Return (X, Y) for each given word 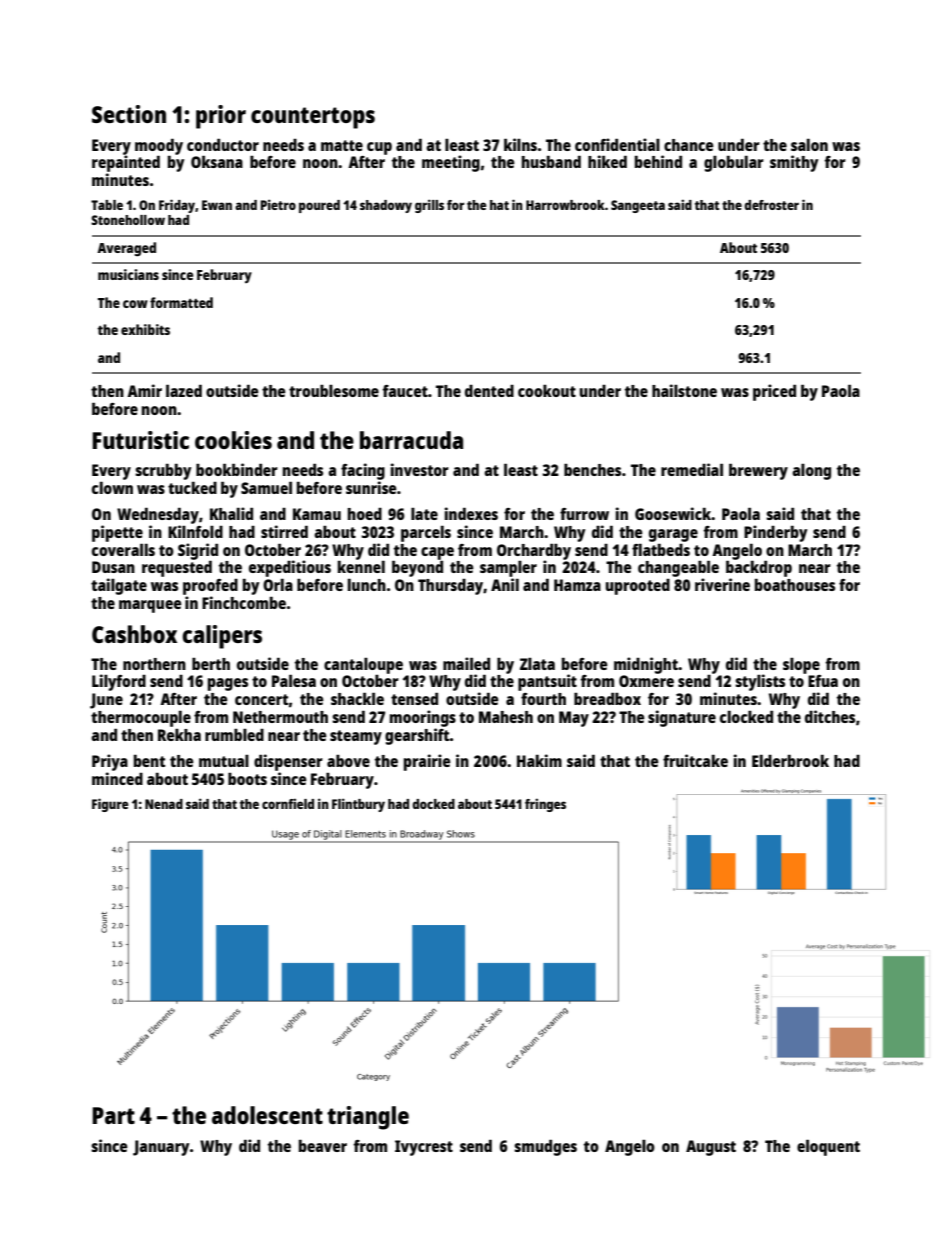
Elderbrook (790, 761)
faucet (405, 391)
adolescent (267, 1115)
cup (379, 148)
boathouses (795, 585)
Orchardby (534, 551)
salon (809, 145)
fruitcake (695, 760)
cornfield (288, 803)
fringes (545, 805)
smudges (545, 1147)
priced (774, 392)
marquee (150, 606)
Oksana (217, 161)
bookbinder (237, 469)
